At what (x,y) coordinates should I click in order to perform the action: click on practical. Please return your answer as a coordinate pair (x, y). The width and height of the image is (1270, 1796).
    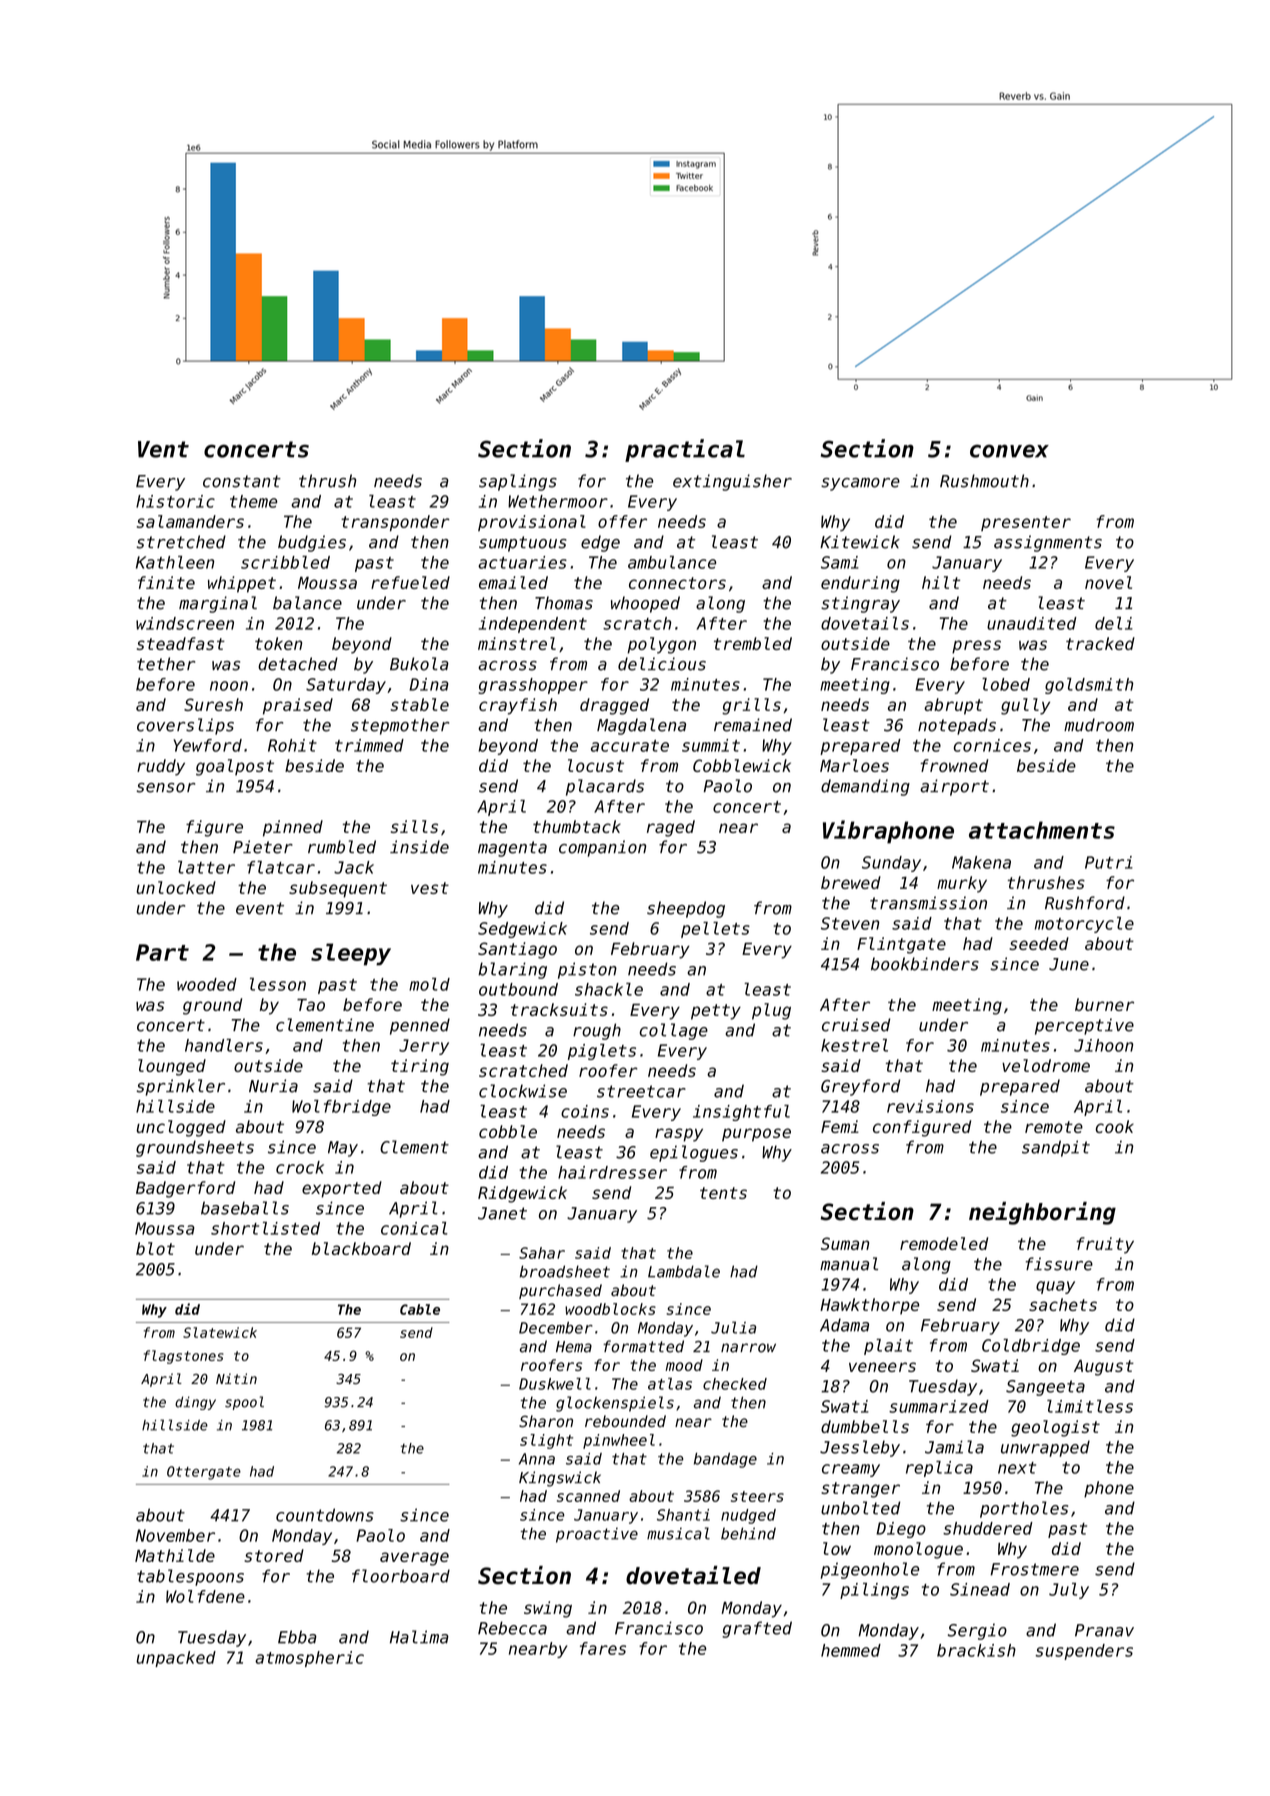
    Looking at the image, I should click on (685, 450).
